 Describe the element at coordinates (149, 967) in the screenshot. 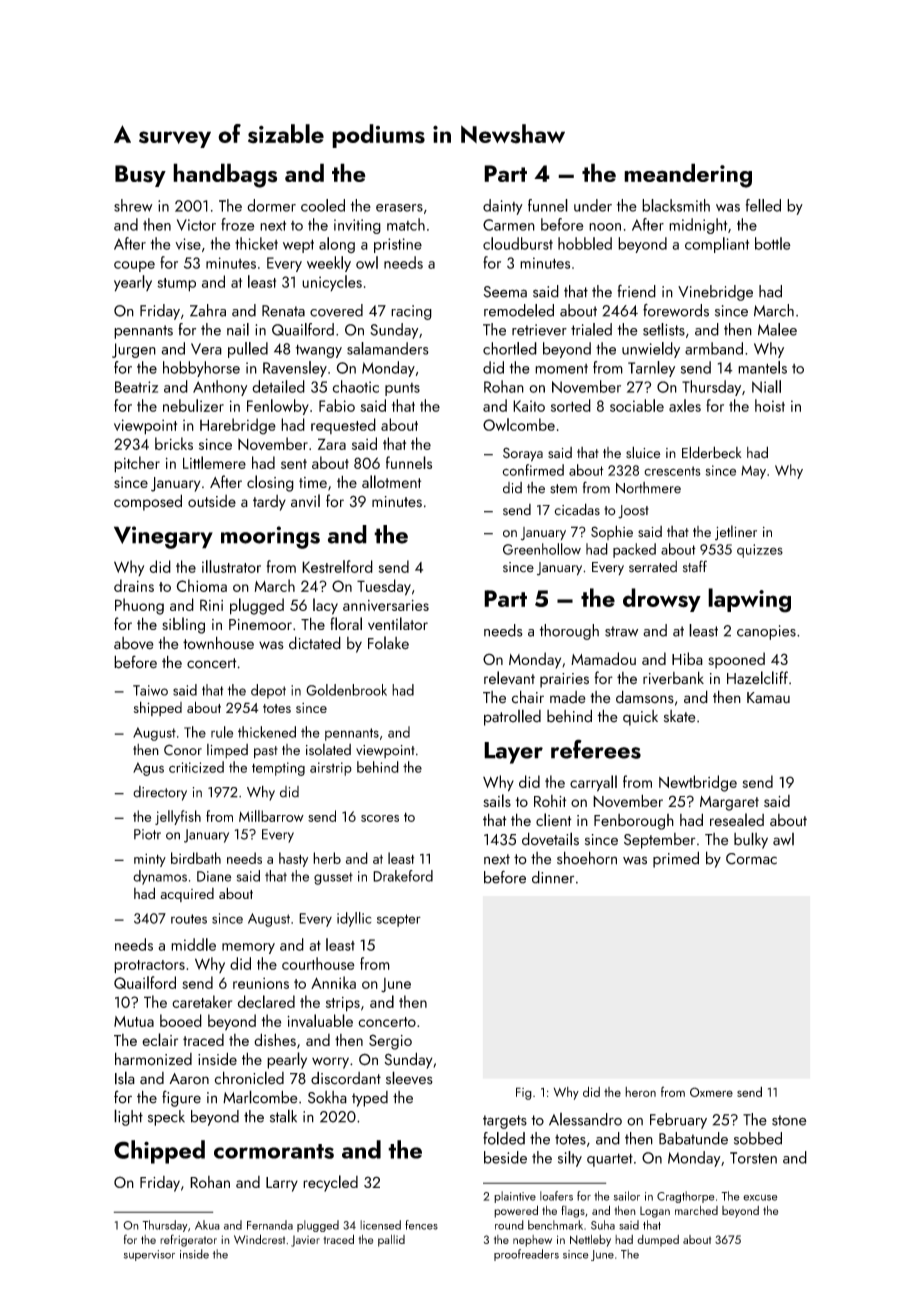

I see `protractors` at that location.
